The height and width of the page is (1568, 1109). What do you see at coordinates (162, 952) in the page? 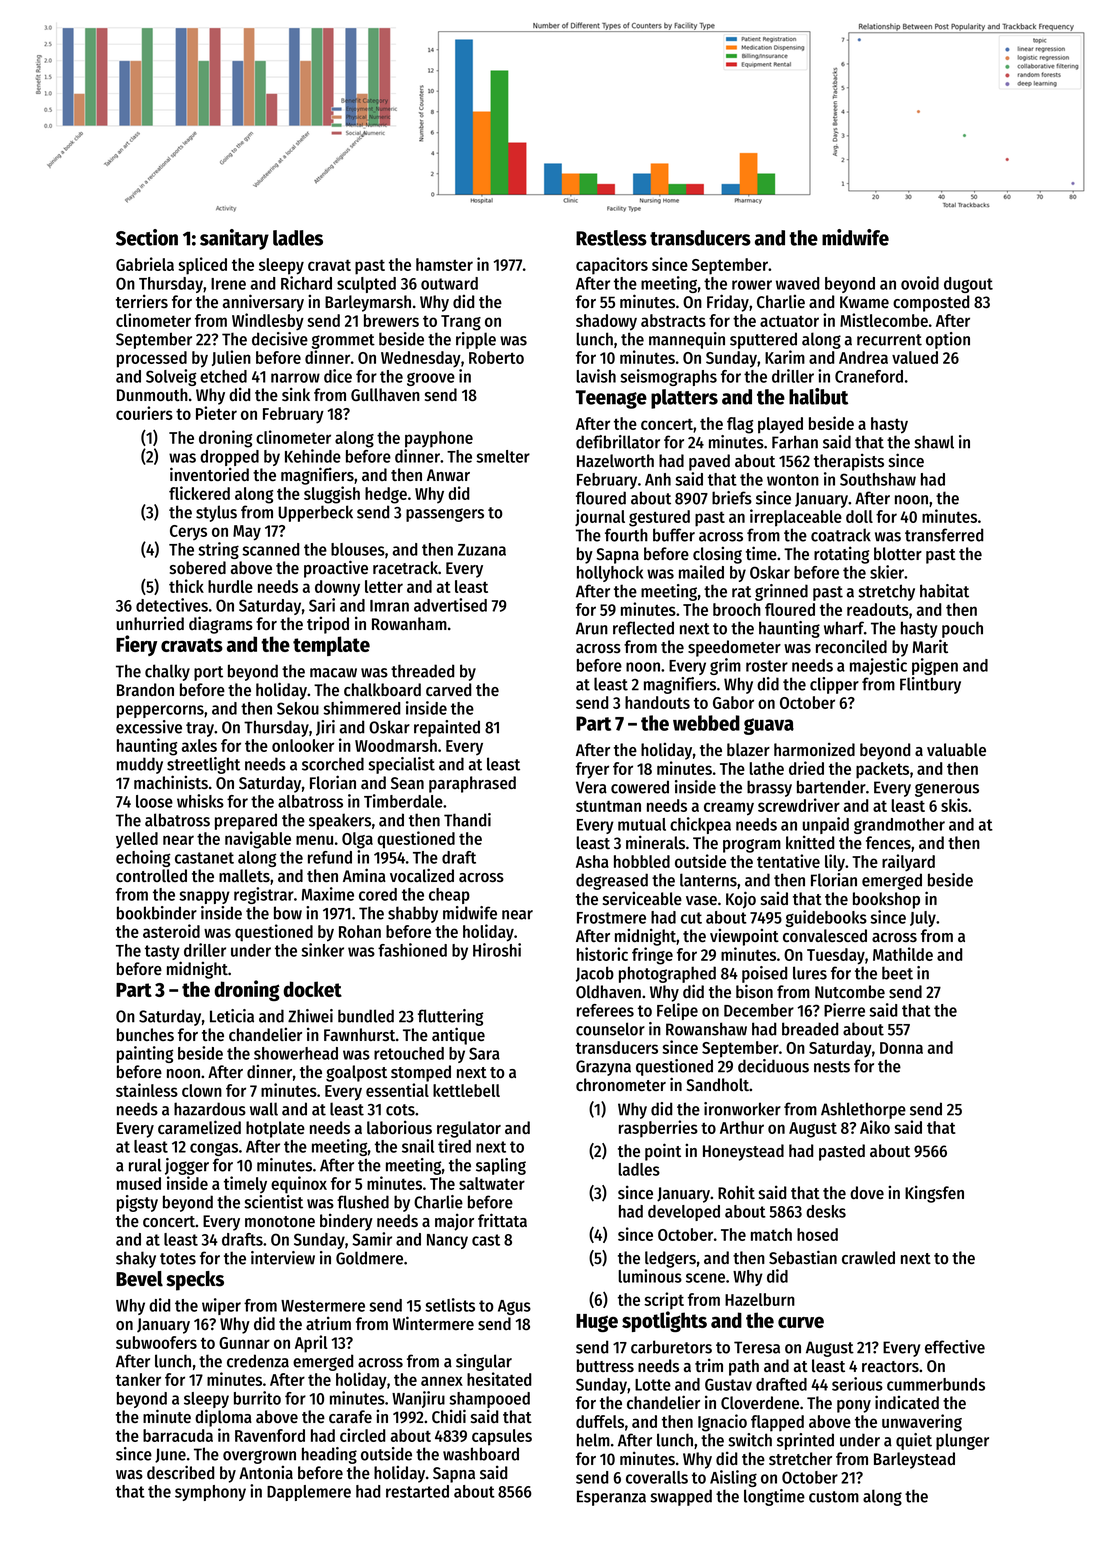
I see `tasty` at bounding box center [162, 952].
